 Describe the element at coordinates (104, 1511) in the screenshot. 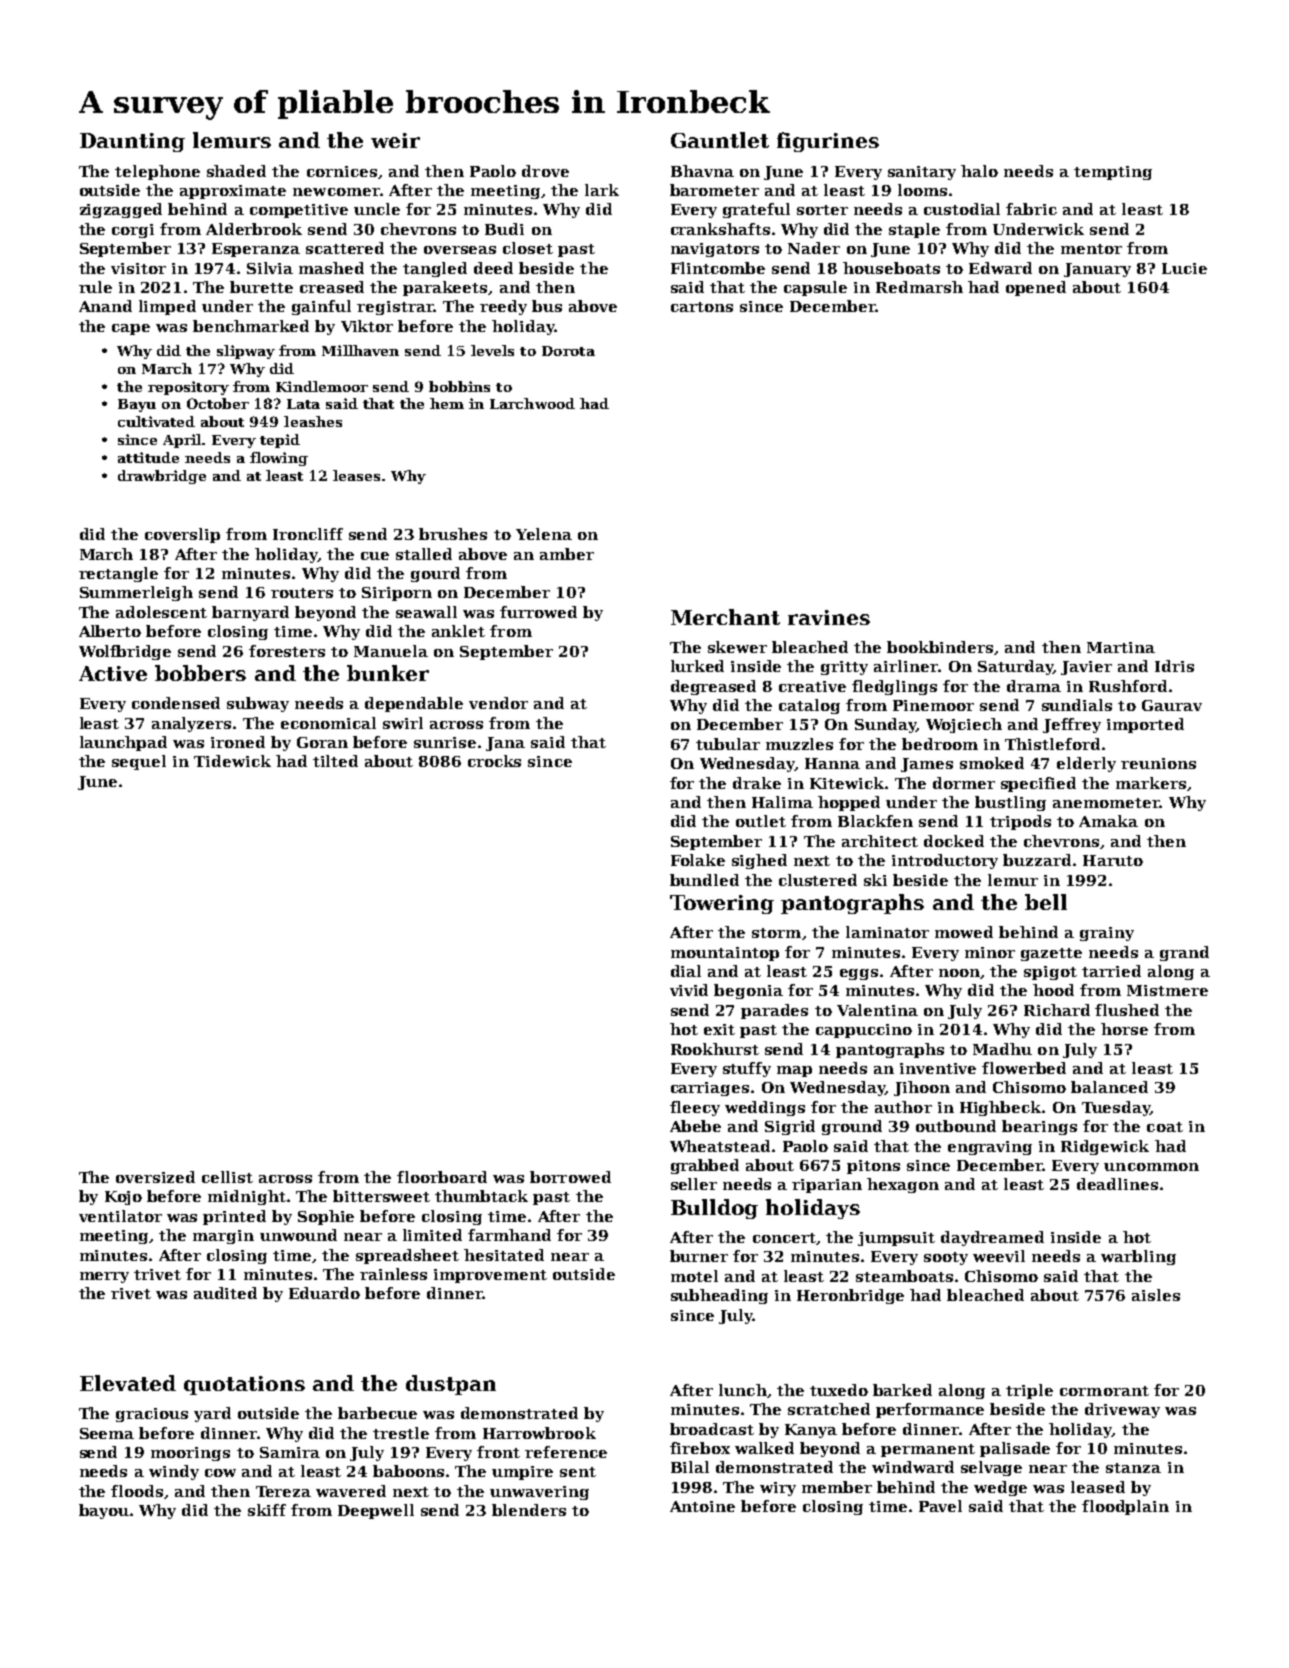

I see `bayou` at that location.
